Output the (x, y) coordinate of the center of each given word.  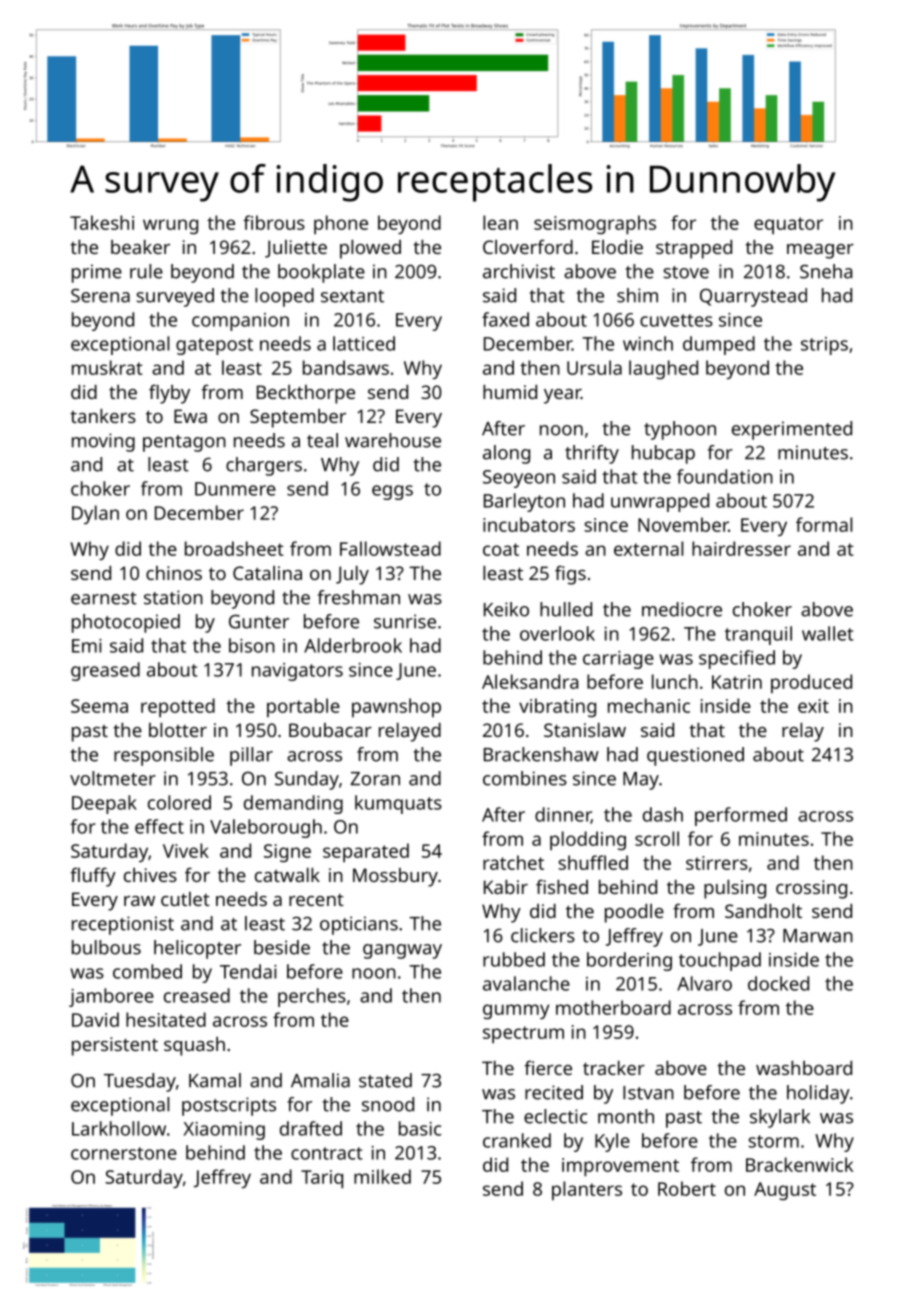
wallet (828, 633)
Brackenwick (799, 1164)
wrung (170, 226)
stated (385, 1080)
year (562, 396)
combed (147, 971)
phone (341, 224)
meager (820, 251)
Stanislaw (585, 730)
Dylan (95, 514)
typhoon (680, 430)
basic (420, 1128)
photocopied (126, 623)
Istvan (648, 1093)
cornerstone (124, 1153)
